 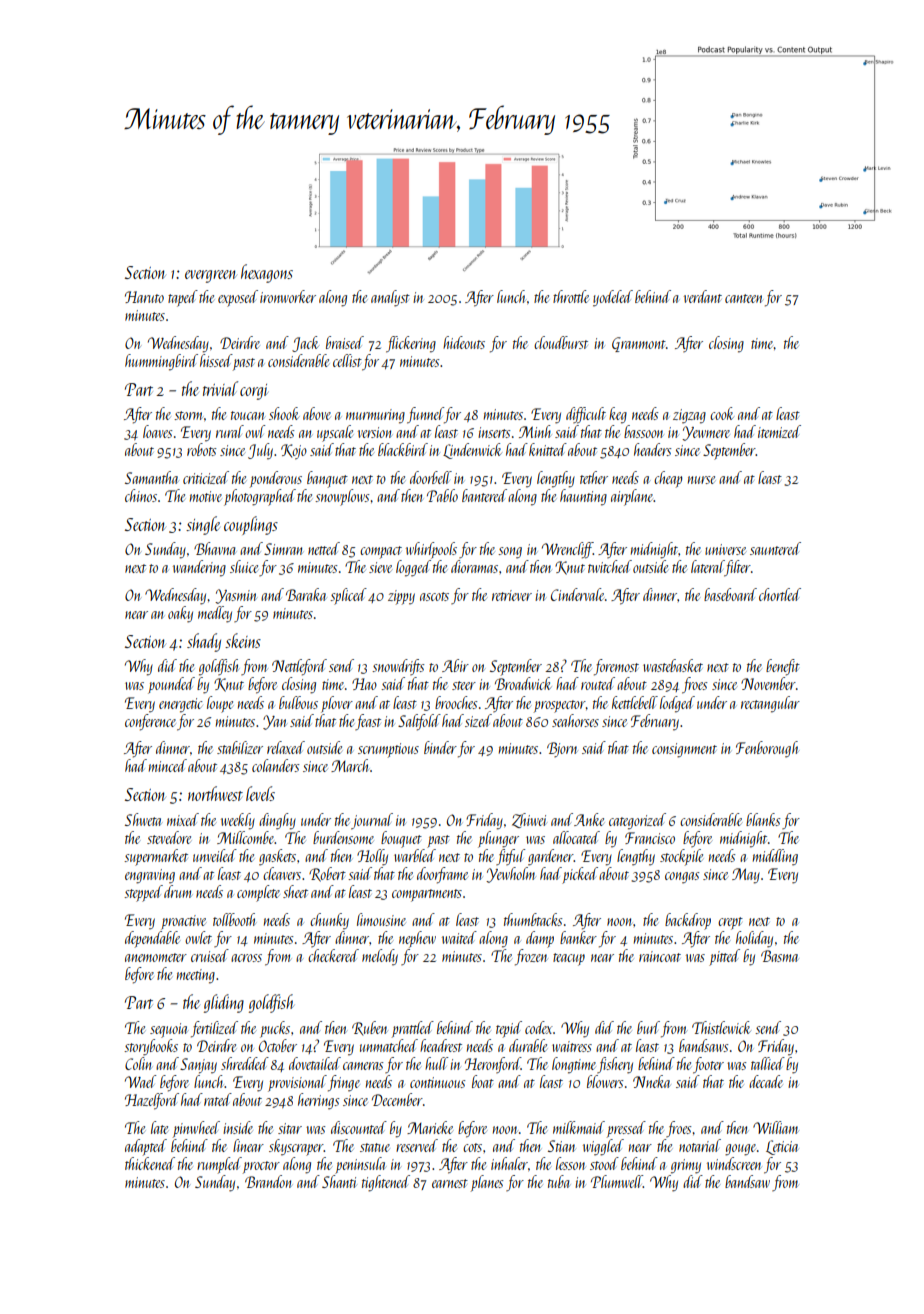 What do you see at coordinates (682, 878) in the screenshot?
I see `congas` at bounding box center [682, 878].
